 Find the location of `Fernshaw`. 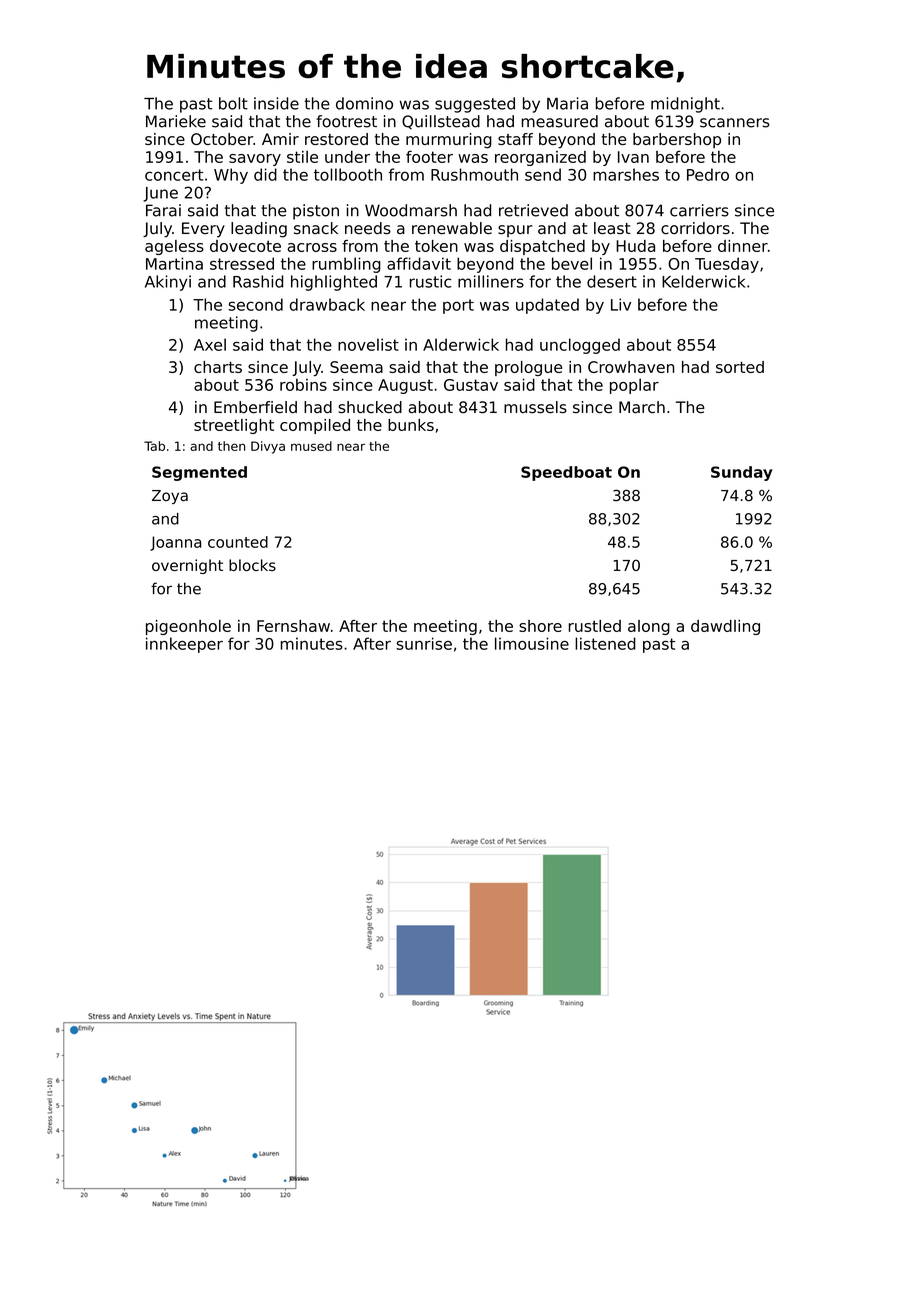

Fernshaw is located at coordinates (293, 626).
